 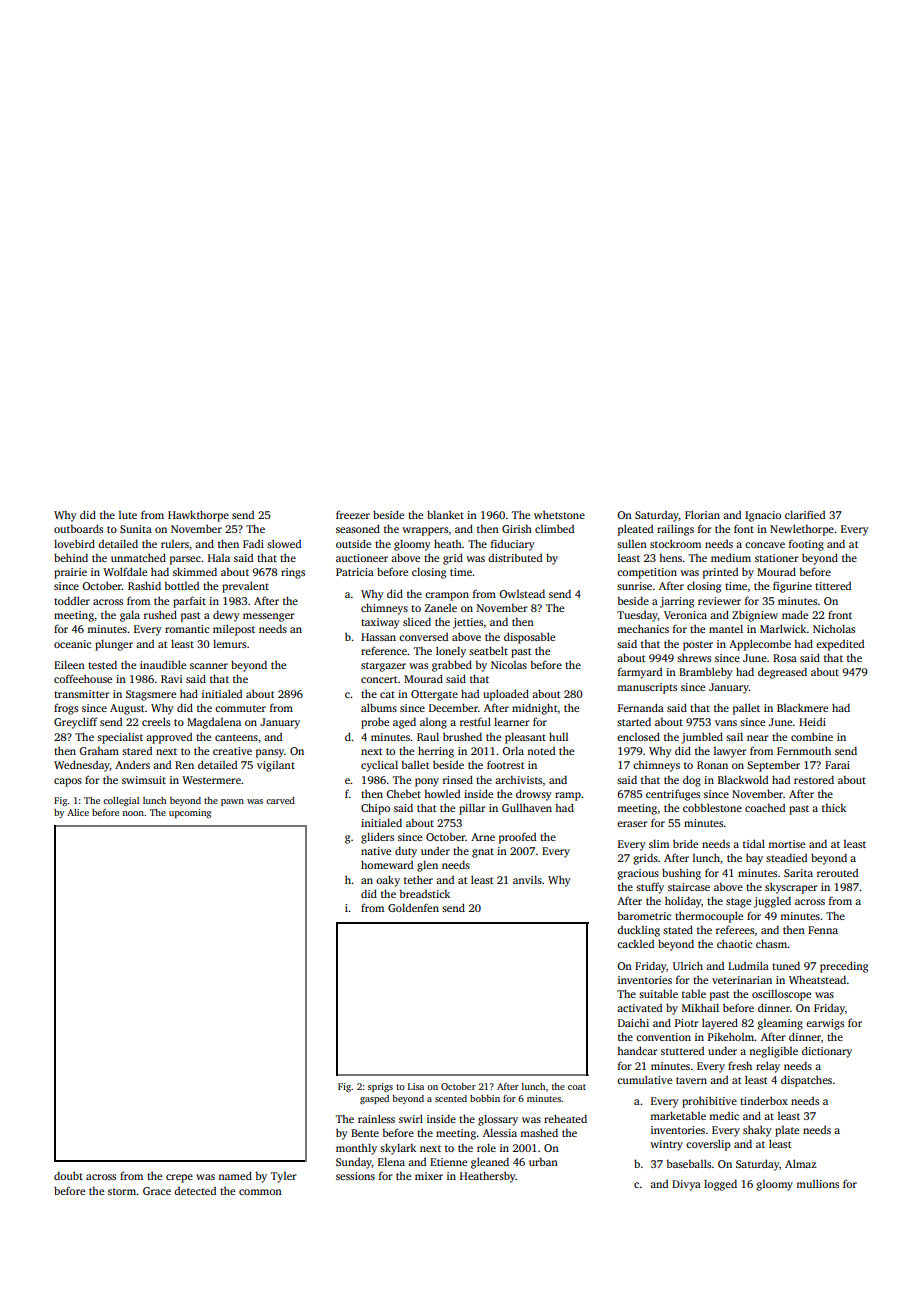 I want to click on noon, so click(x=133, y=813).
